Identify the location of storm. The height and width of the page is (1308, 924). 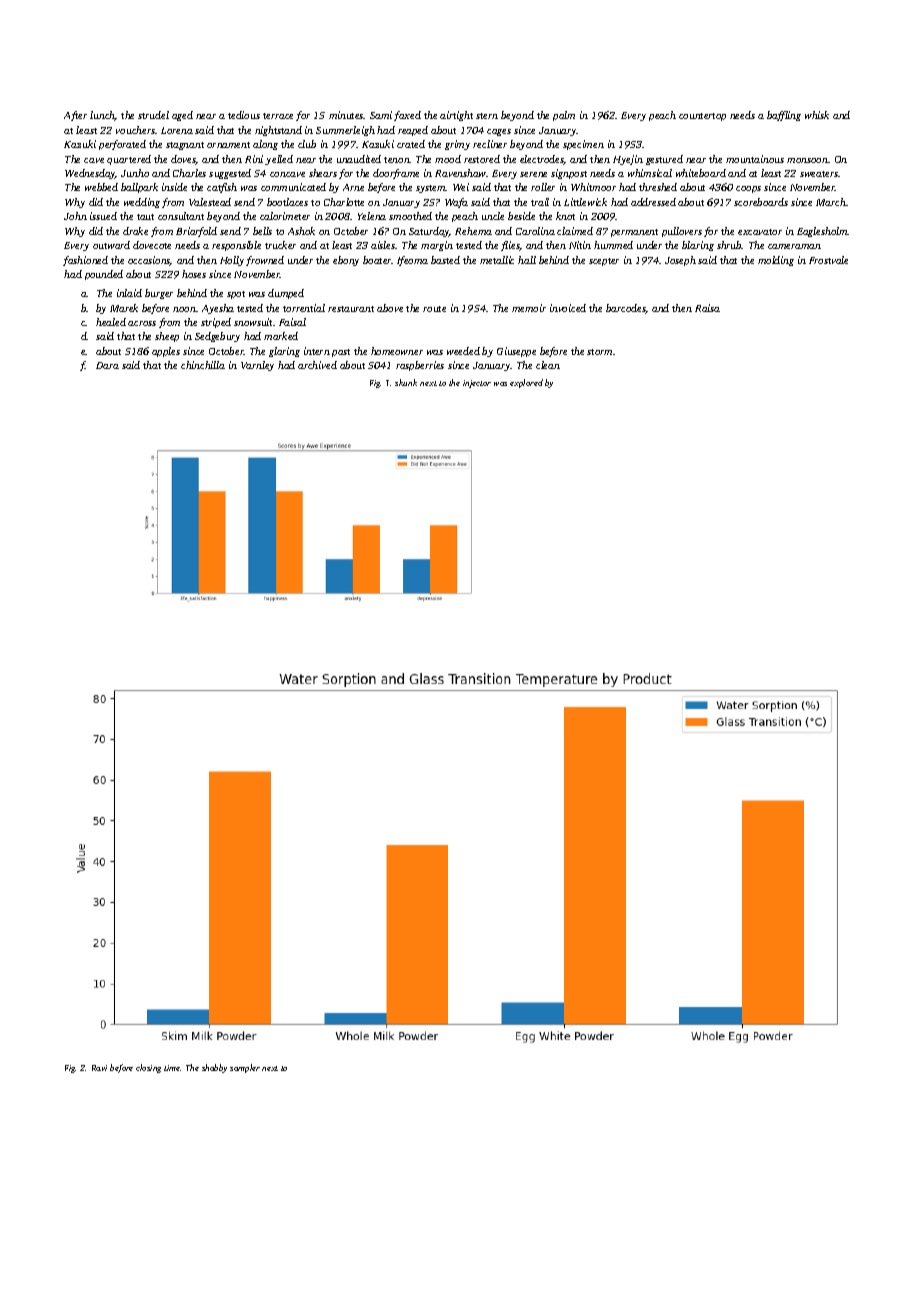
(599, 352).
